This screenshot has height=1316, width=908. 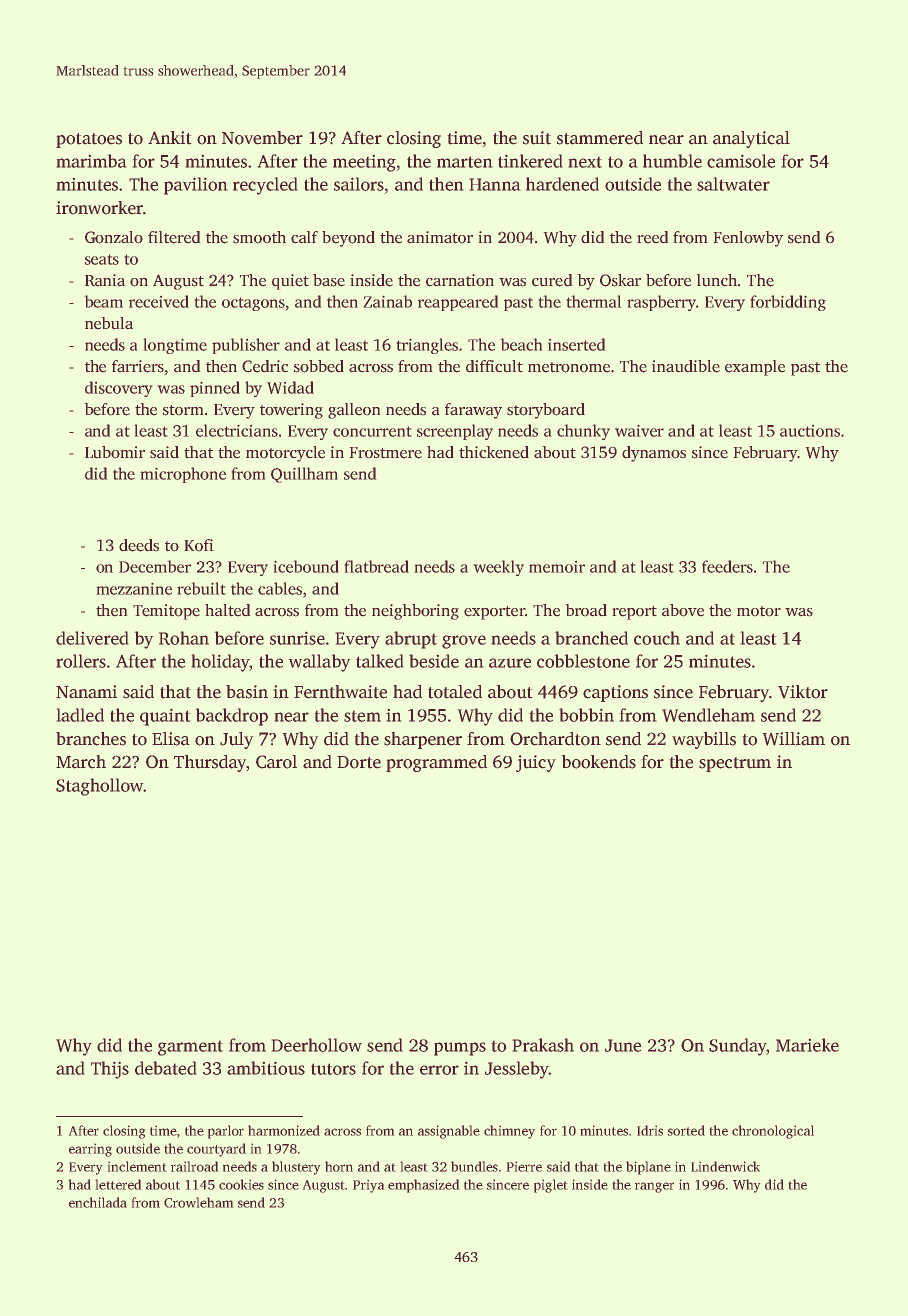 What do you see at coordinates (494, 452) in the screenshot?
I see `thickened` at bounding box center [494, 452].
